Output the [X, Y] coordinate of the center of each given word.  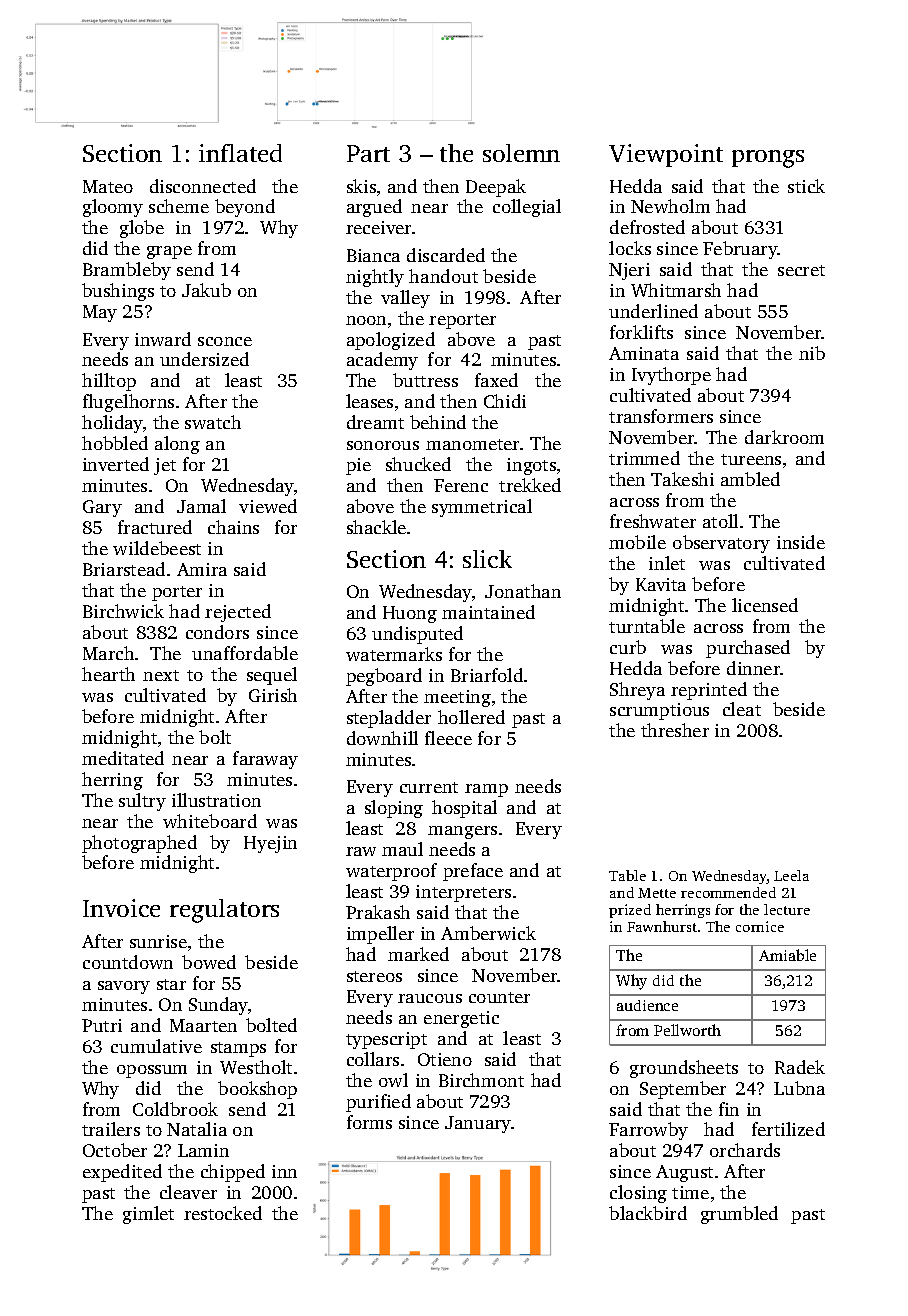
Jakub [206, 290]
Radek [800, 1067]
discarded [446, 255]
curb [628, 647]
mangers [462, 832]
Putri [102, 1025]
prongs [768, 159]
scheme [179, 206]
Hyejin [270, 844]
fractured [155, 527]
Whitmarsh [676, 290]
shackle [376, 527]
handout [443, 276]
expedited [122, 1173]
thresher [675, 730]
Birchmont [481, 1080]
